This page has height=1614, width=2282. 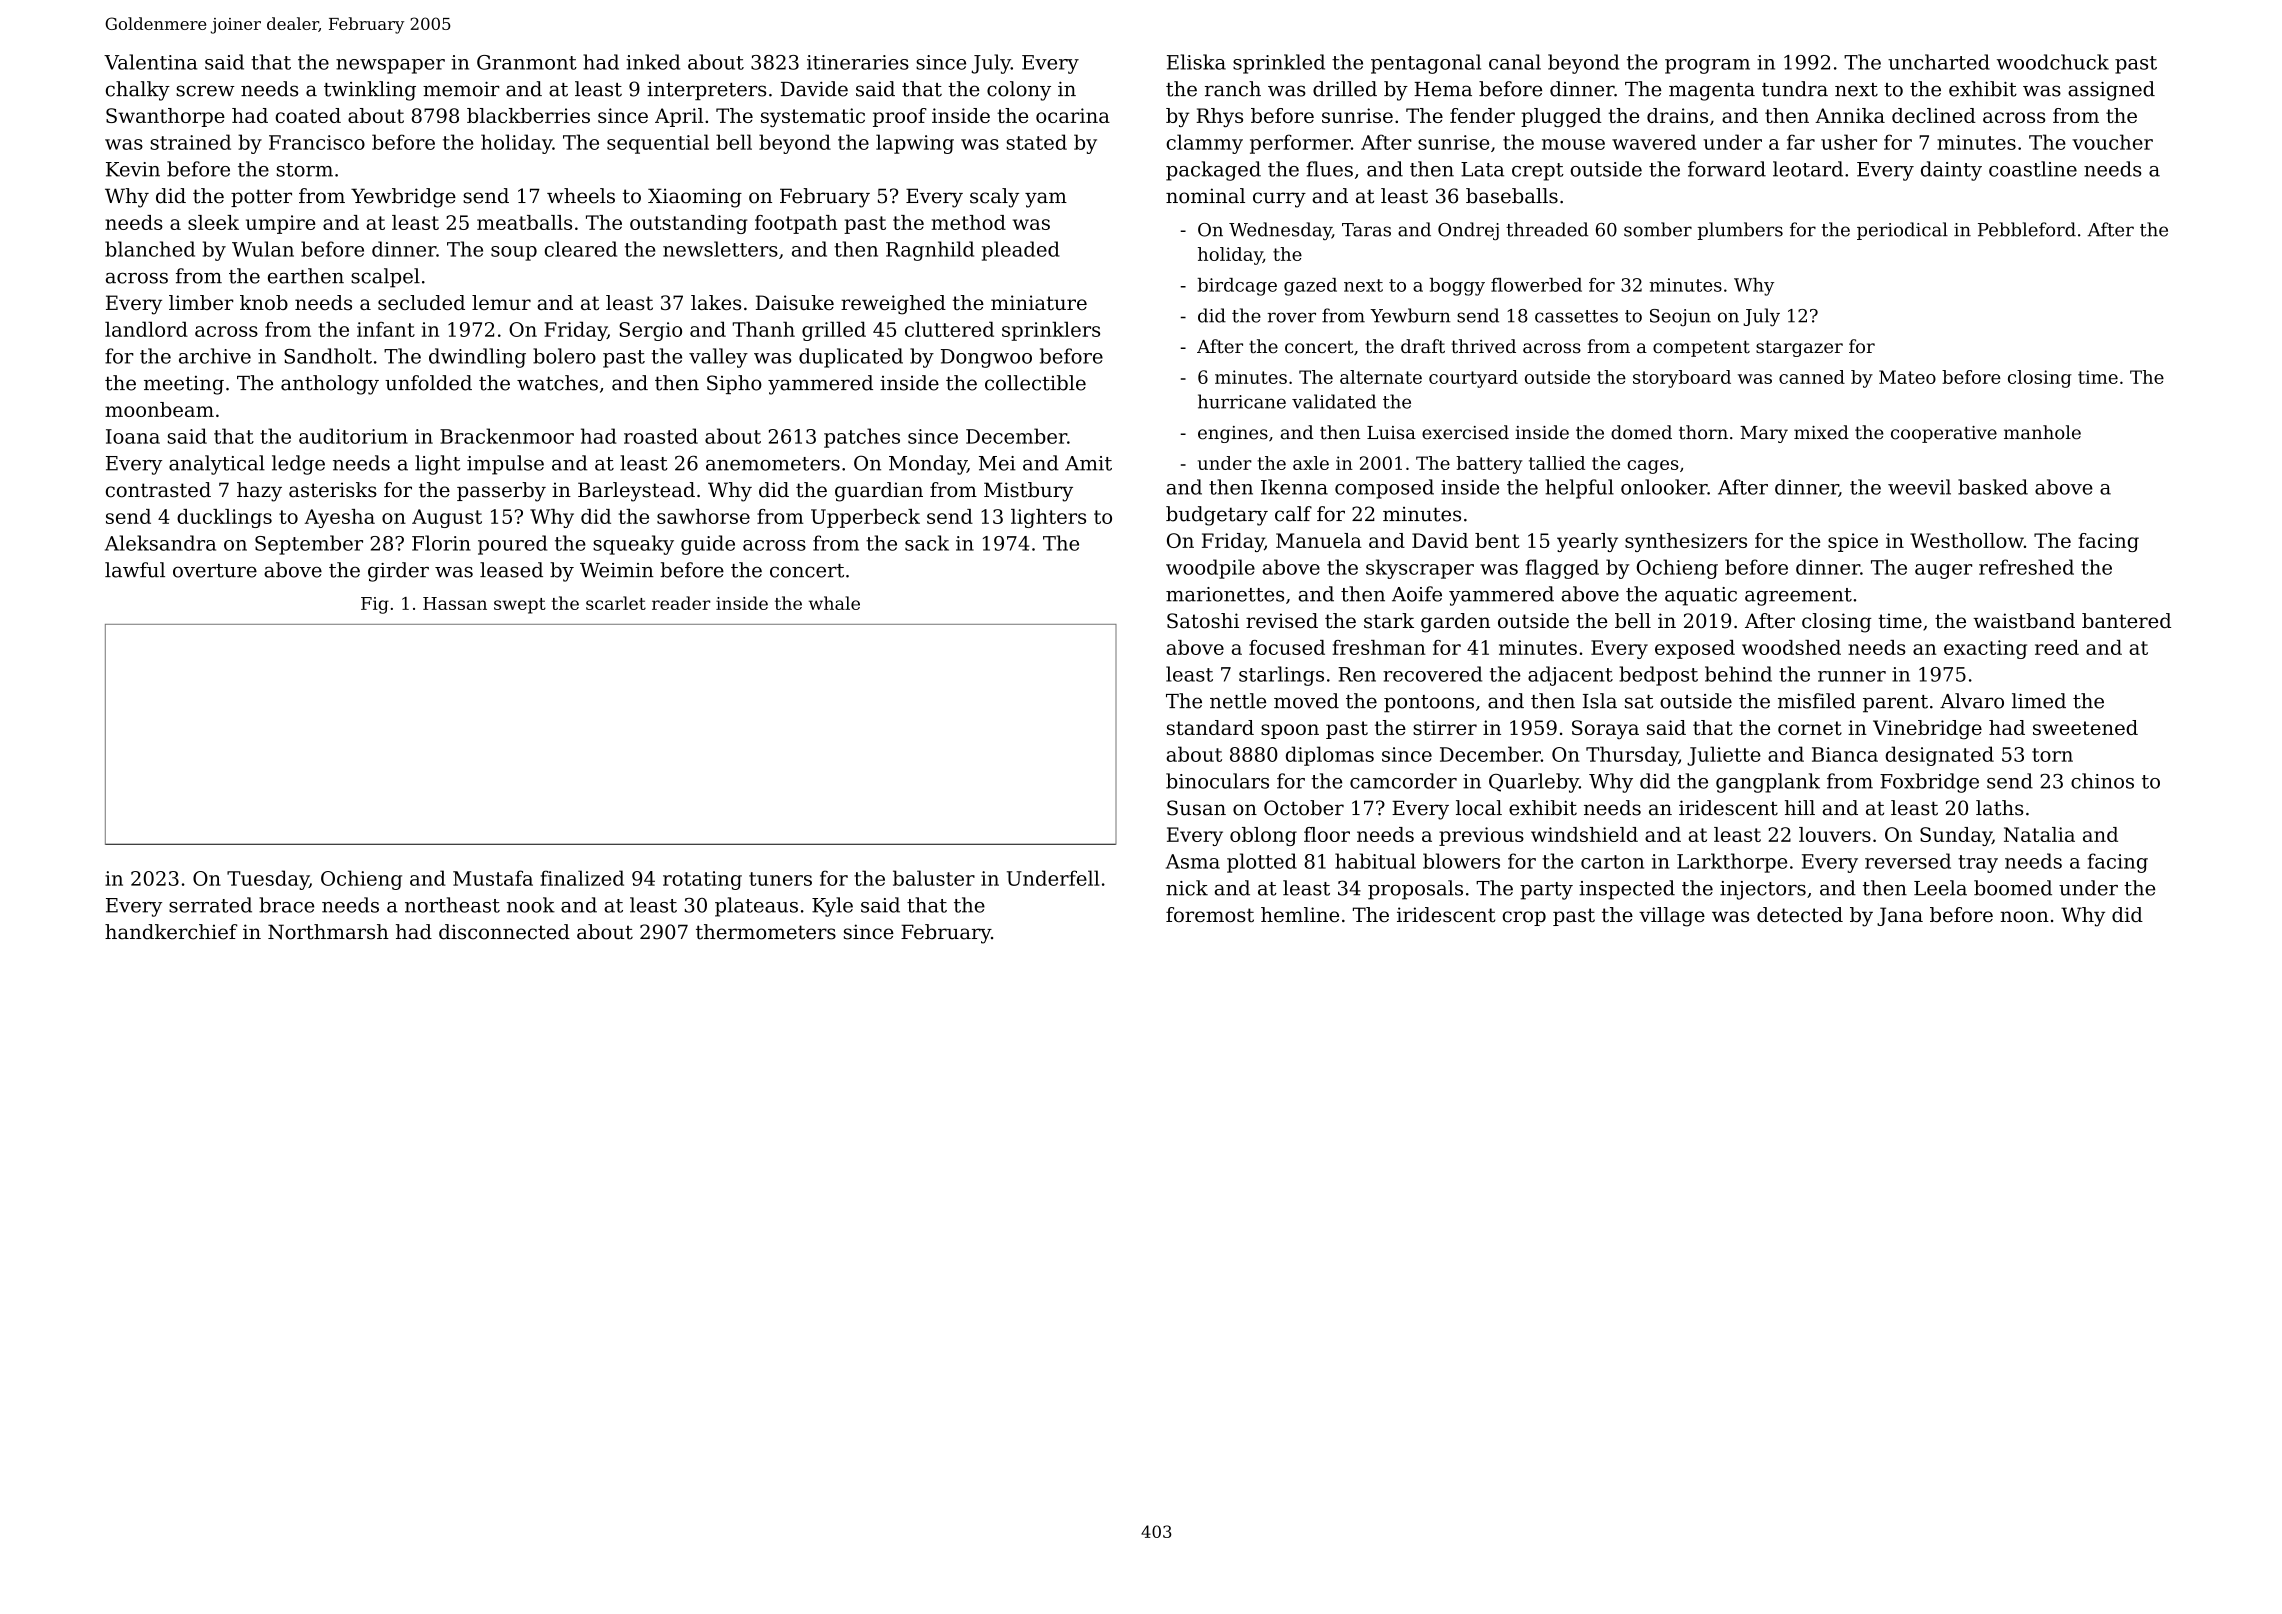 What do you see at coordinates (636, 492) in the page?
I see `Barleystead` at bounding box center [636, 492].
